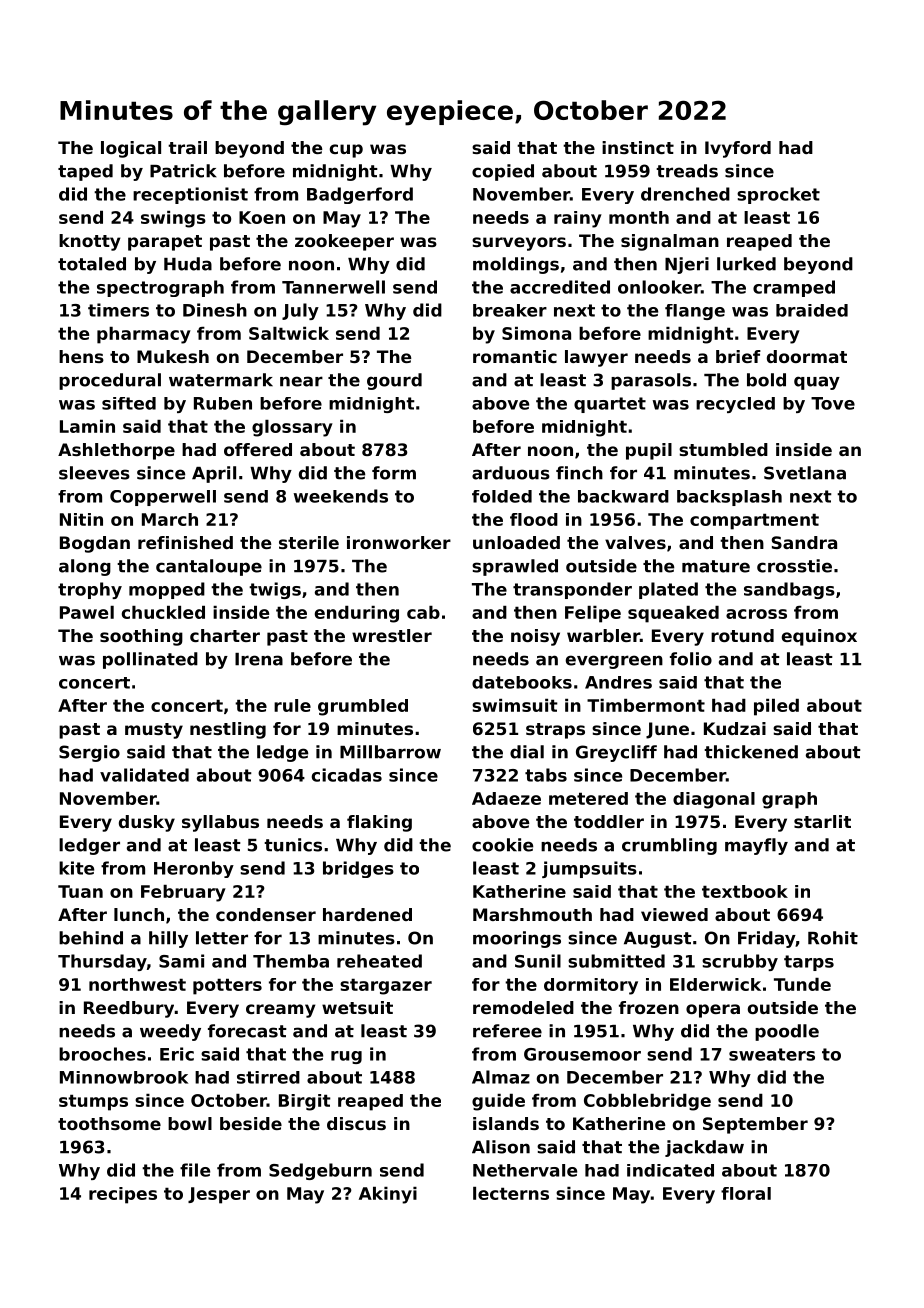  I want to click on zookeeper, so click(344, 242).
